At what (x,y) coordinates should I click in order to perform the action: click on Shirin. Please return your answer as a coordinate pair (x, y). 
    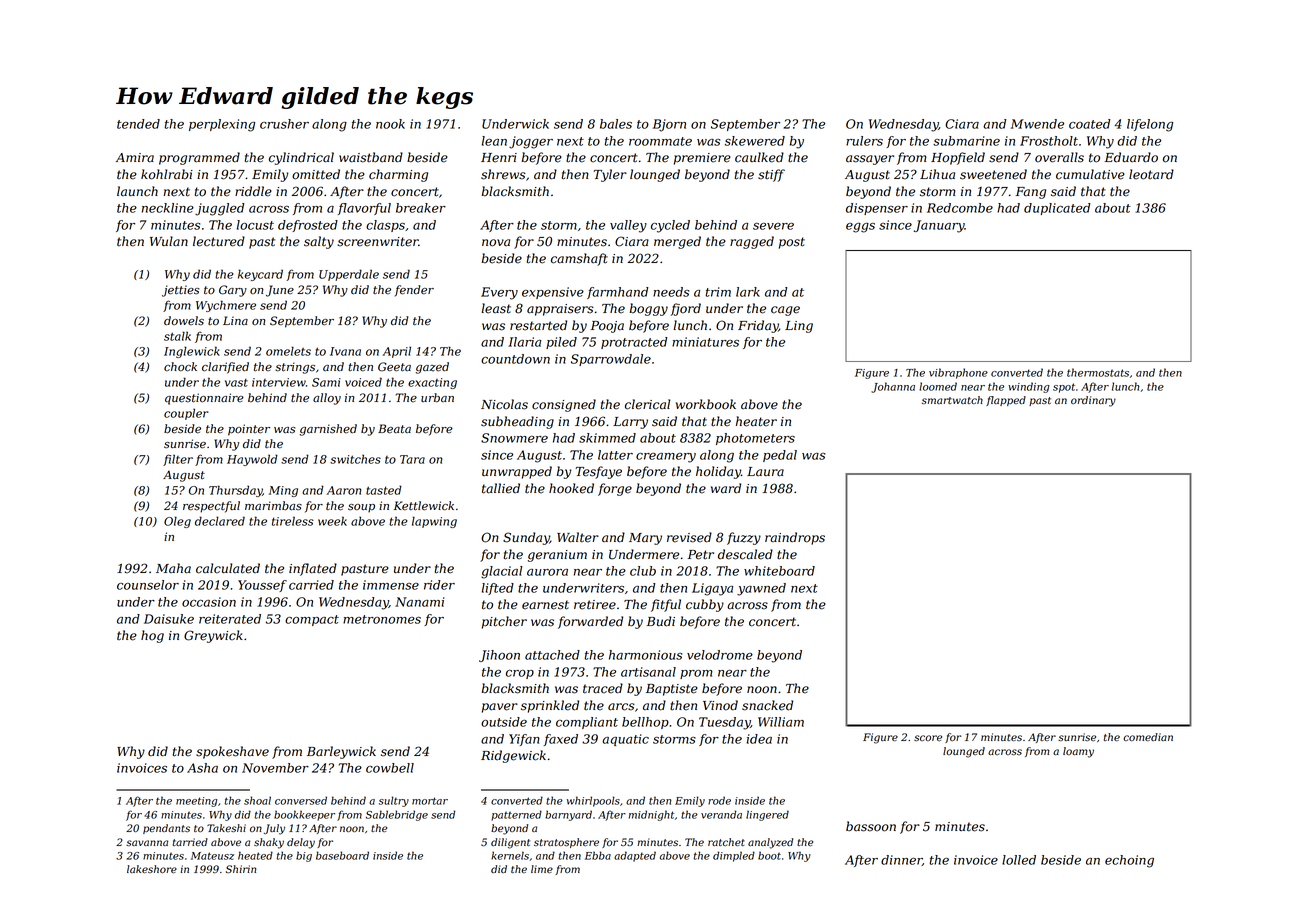
    Looking at the image, I should click on (241, 869).
